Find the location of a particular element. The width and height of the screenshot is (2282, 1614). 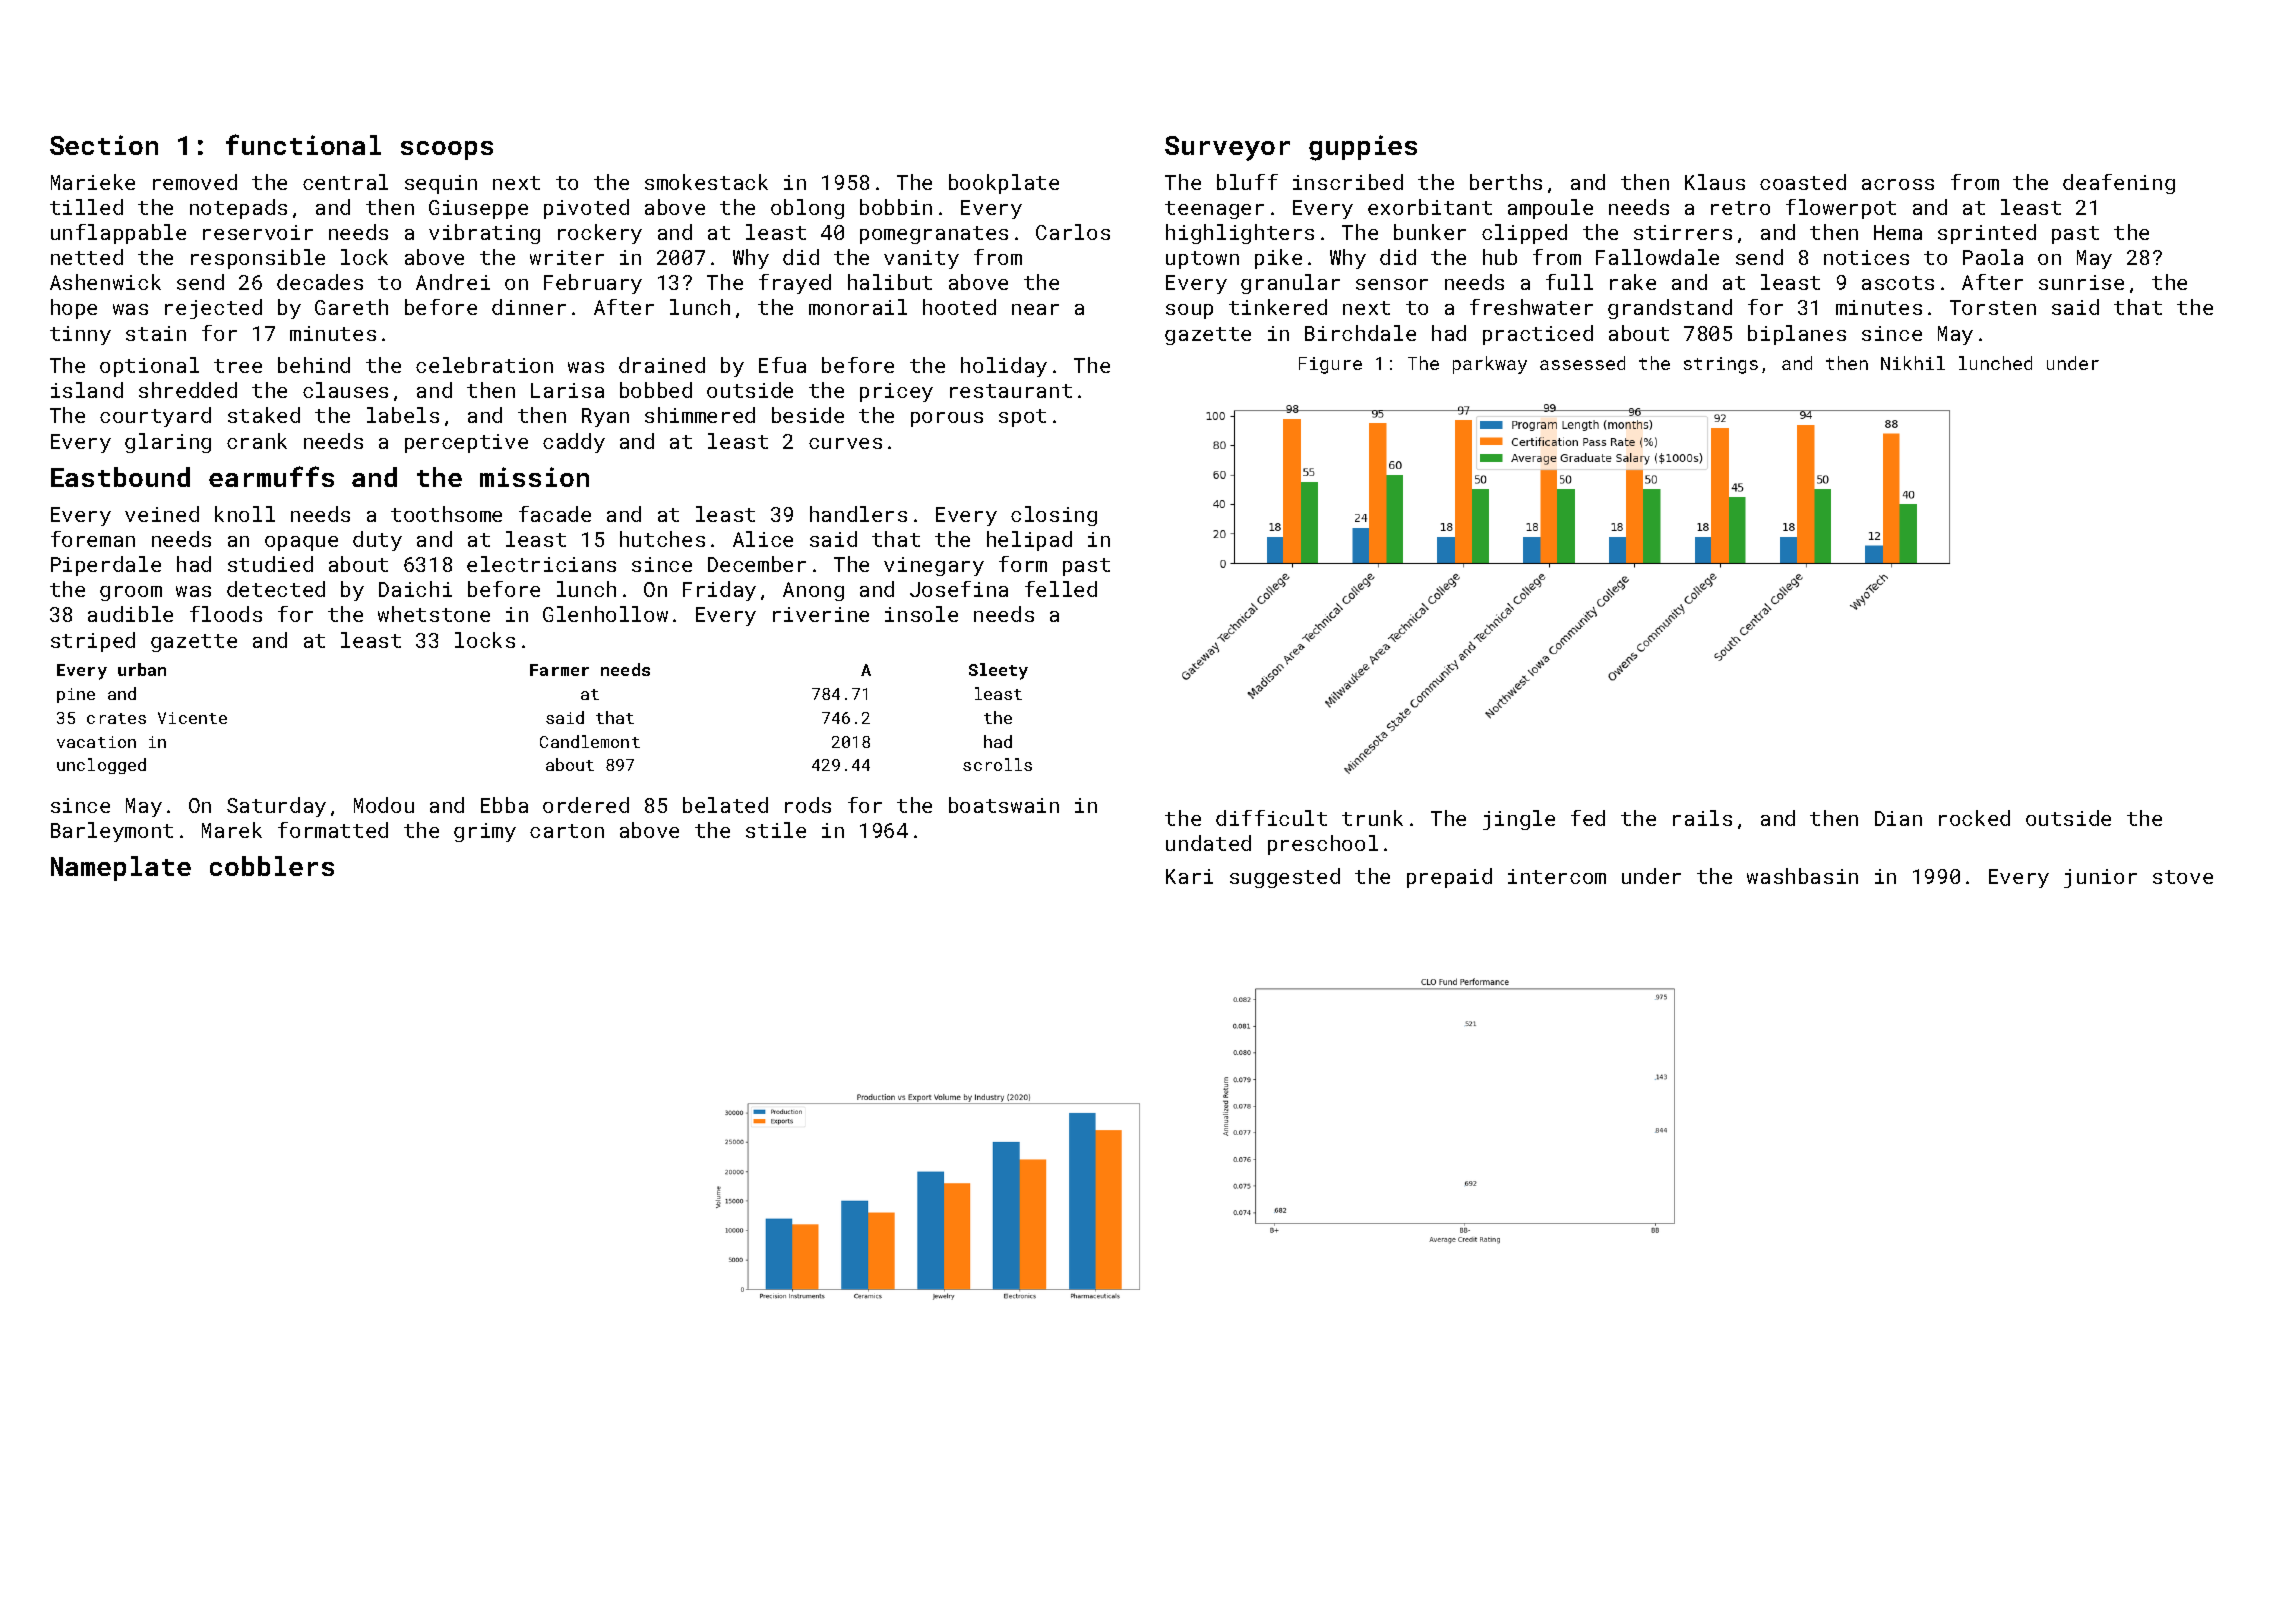

halibut is located at coordinates (890, 282).
